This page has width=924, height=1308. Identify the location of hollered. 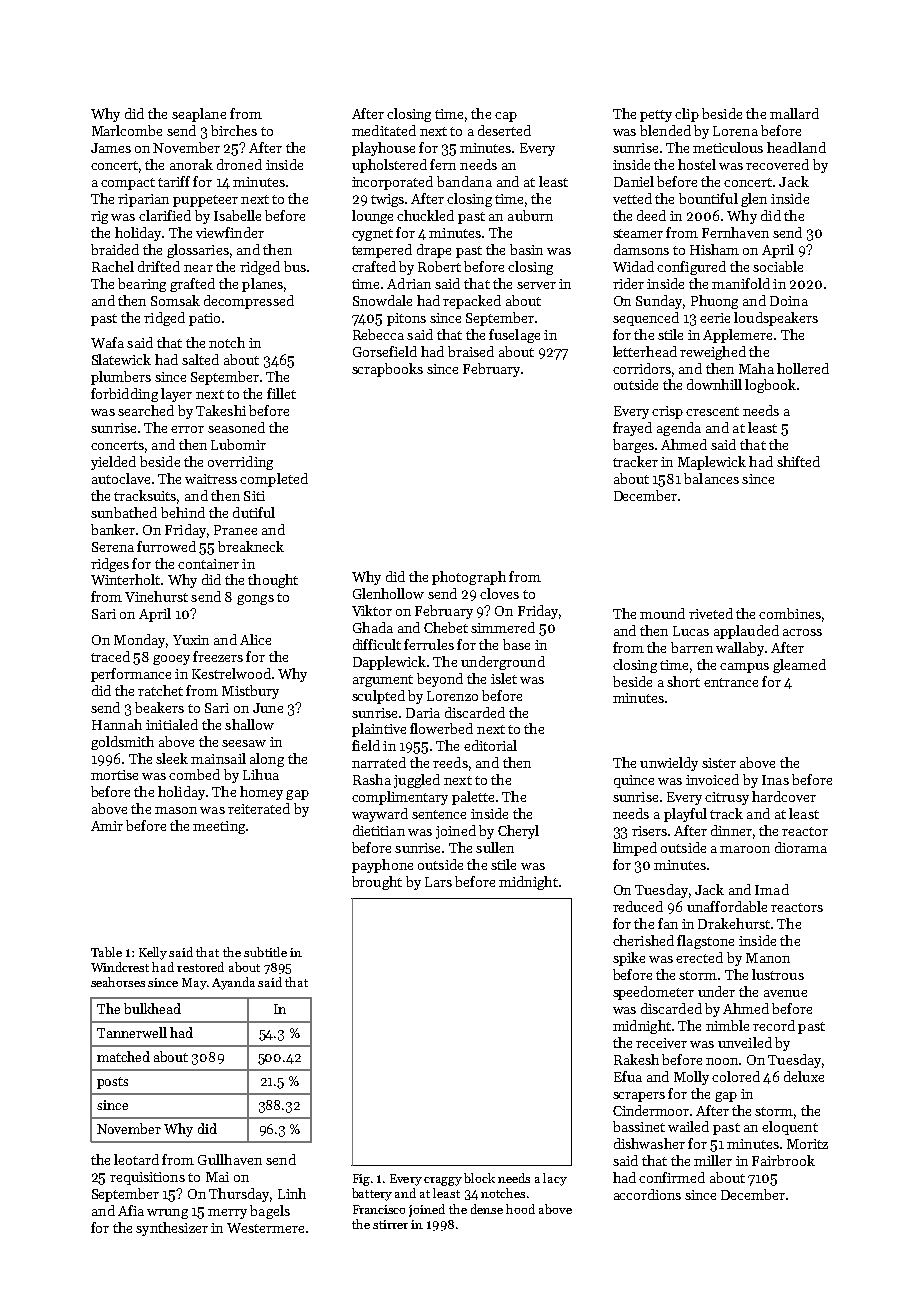
(803, 368).
